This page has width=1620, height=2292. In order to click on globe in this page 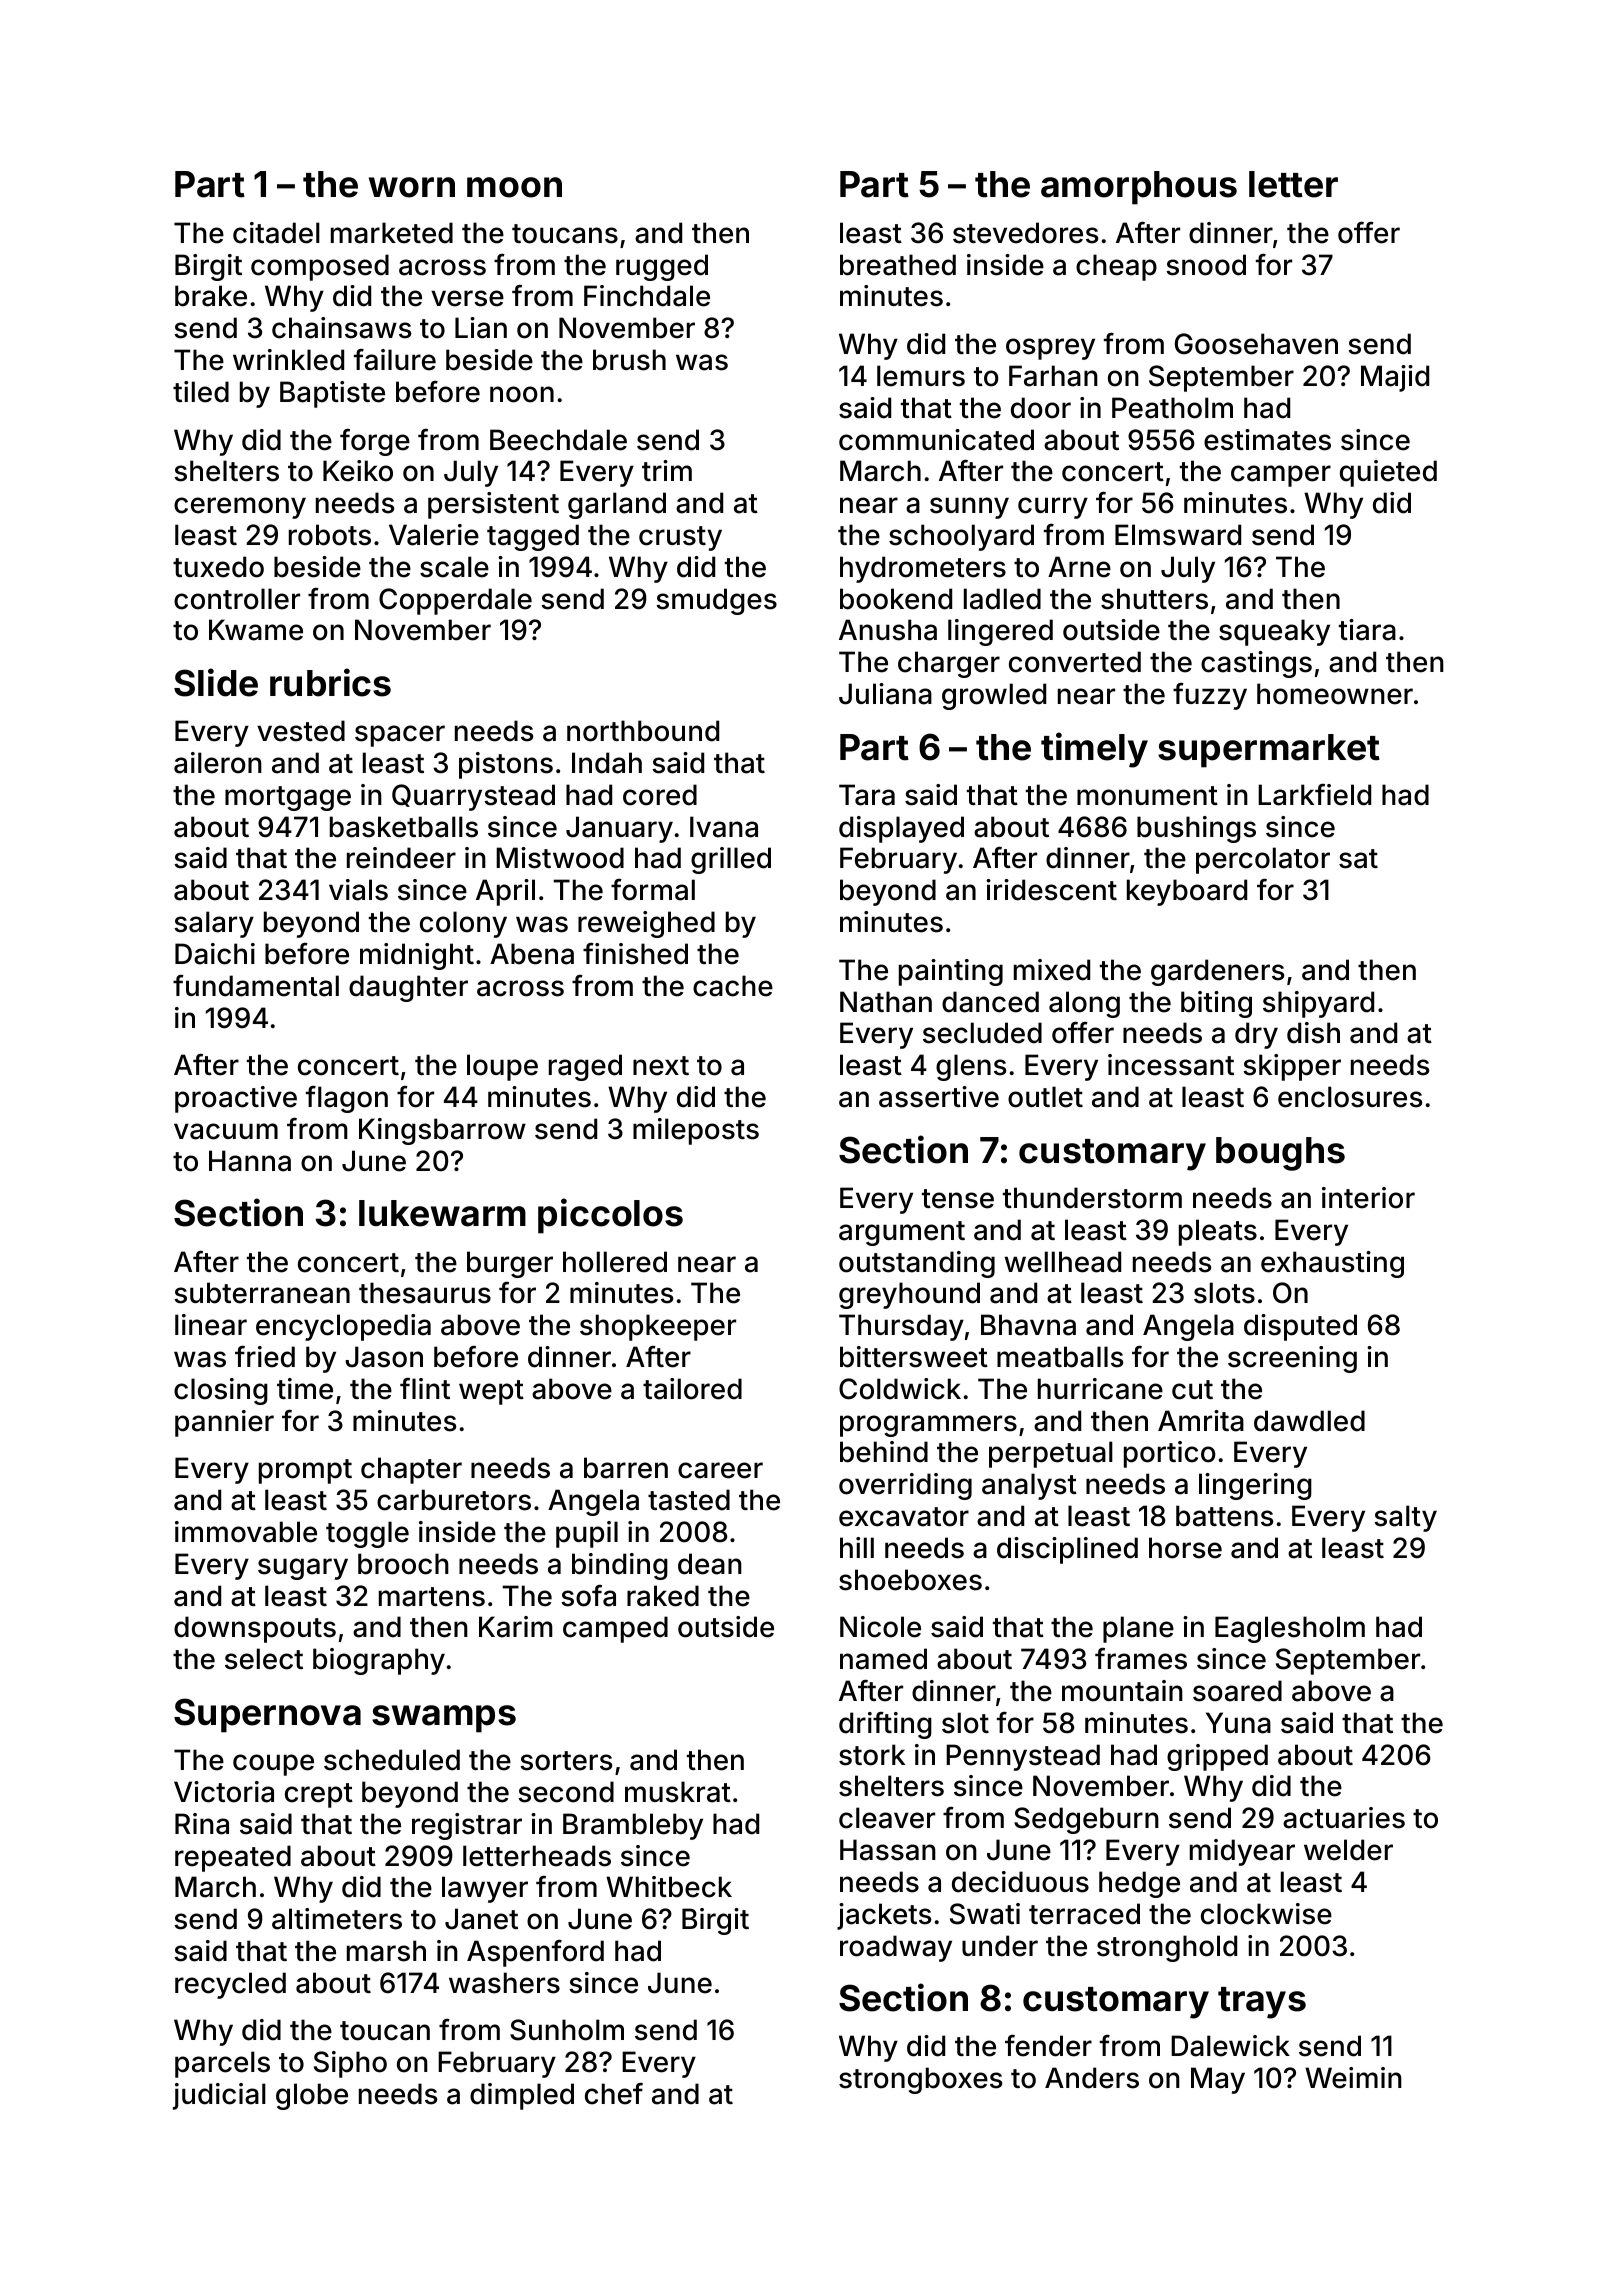, I will do `click(312, 2096)`.
